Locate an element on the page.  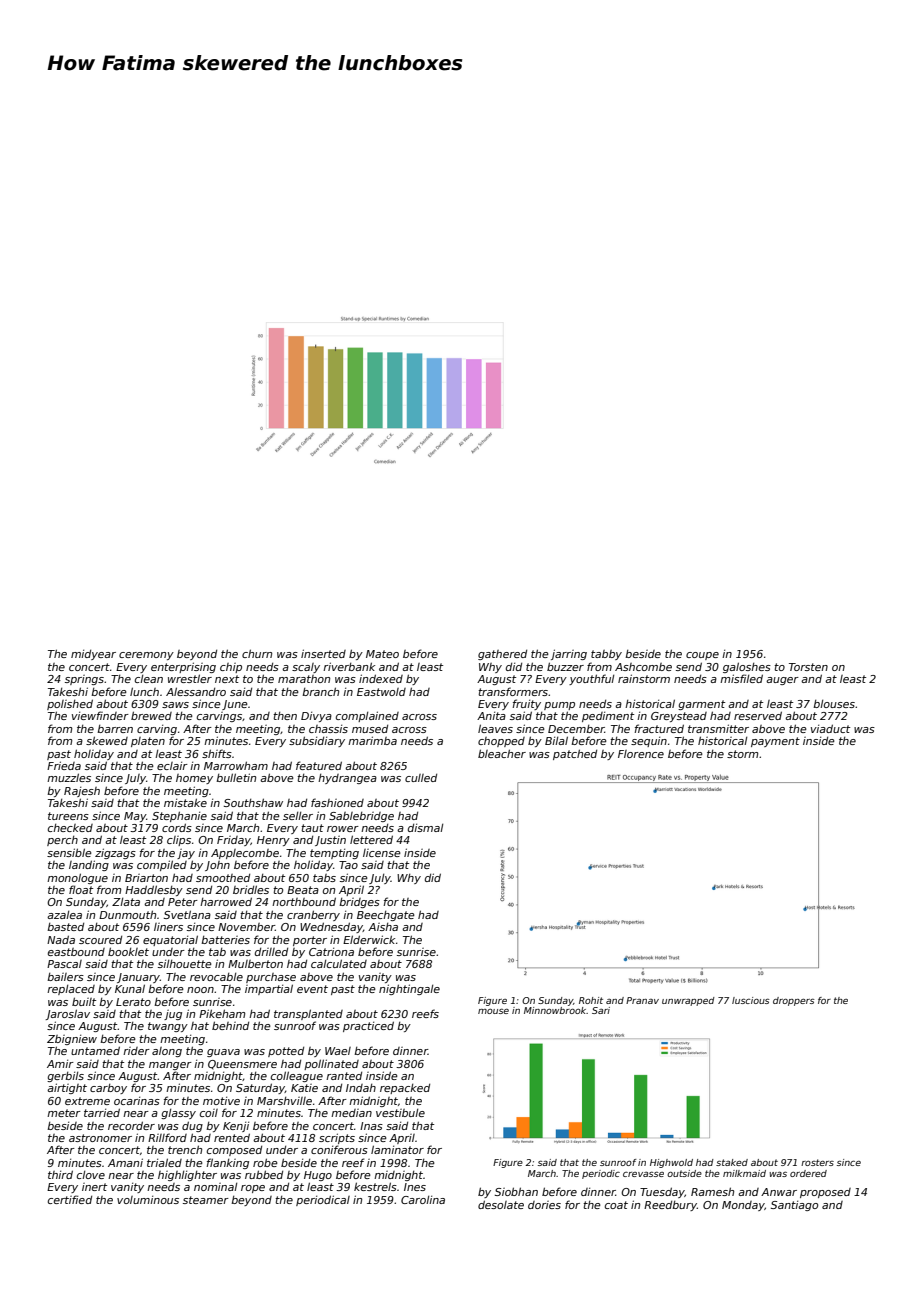
Nada is located at coordinates (61, 939).
